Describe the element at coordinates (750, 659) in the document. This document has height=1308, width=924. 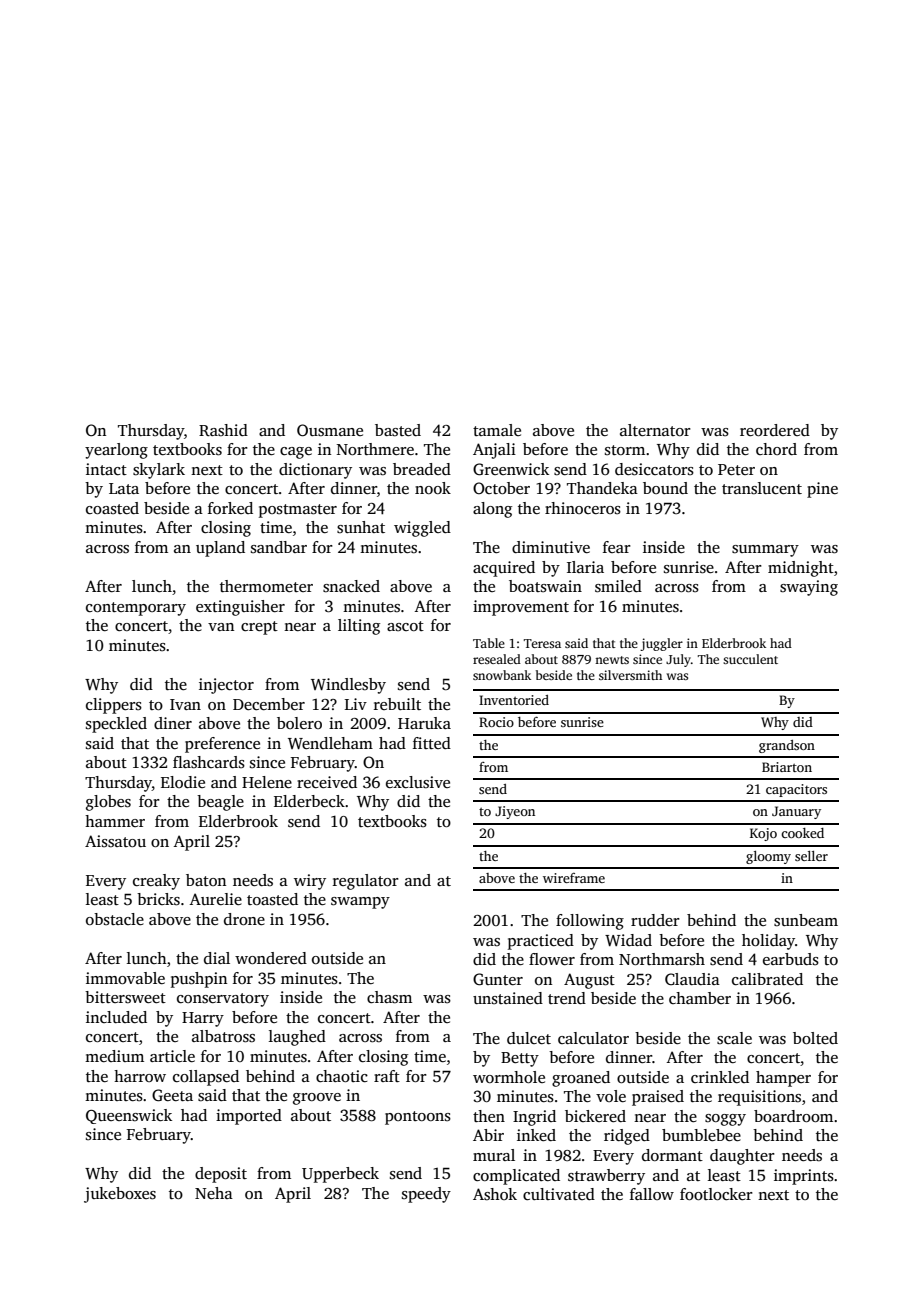
I see `succulent` at that location.
